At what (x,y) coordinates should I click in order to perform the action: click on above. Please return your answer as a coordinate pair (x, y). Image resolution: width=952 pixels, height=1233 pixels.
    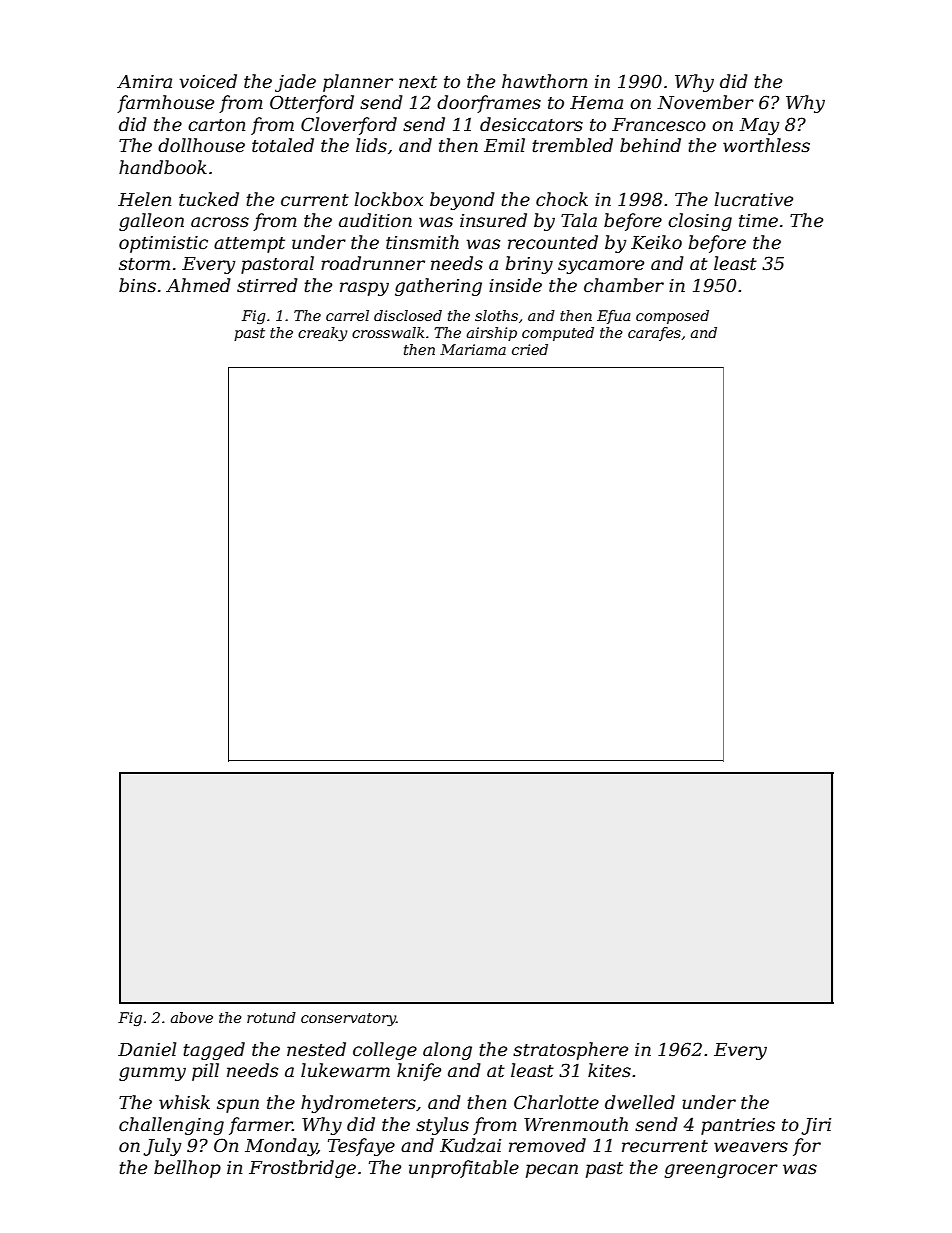
    Looking at the image, I should click on (192, 1017).
